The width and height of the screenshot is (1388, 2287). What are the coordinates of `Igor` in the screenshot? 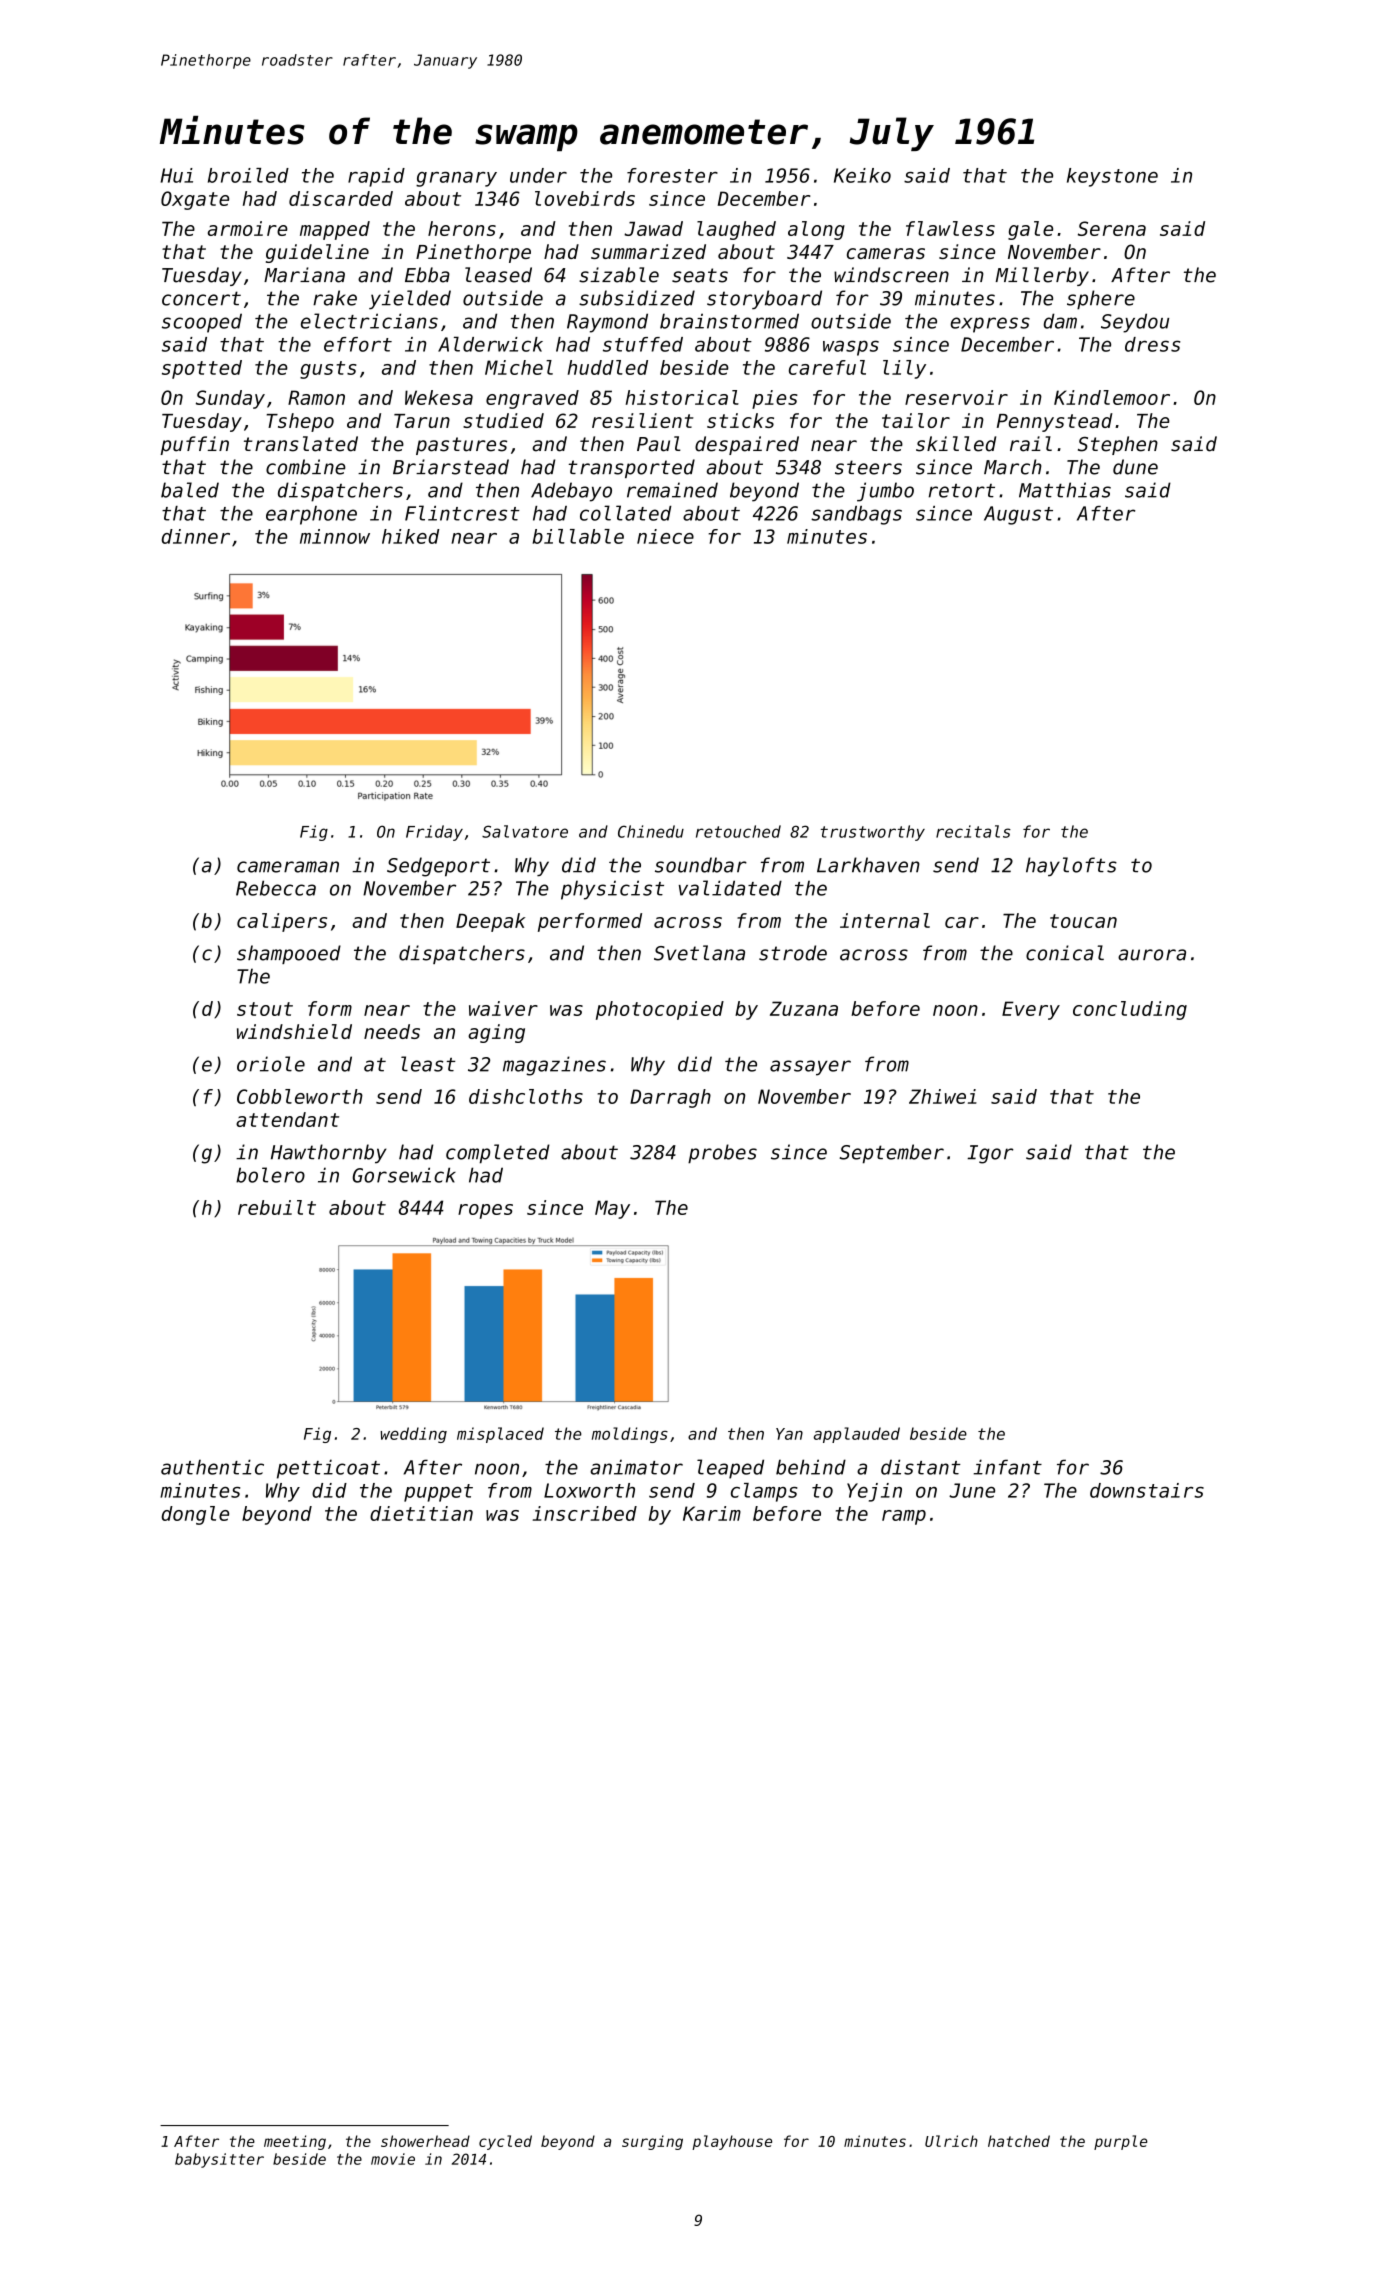 It's located at (990, 1154).
